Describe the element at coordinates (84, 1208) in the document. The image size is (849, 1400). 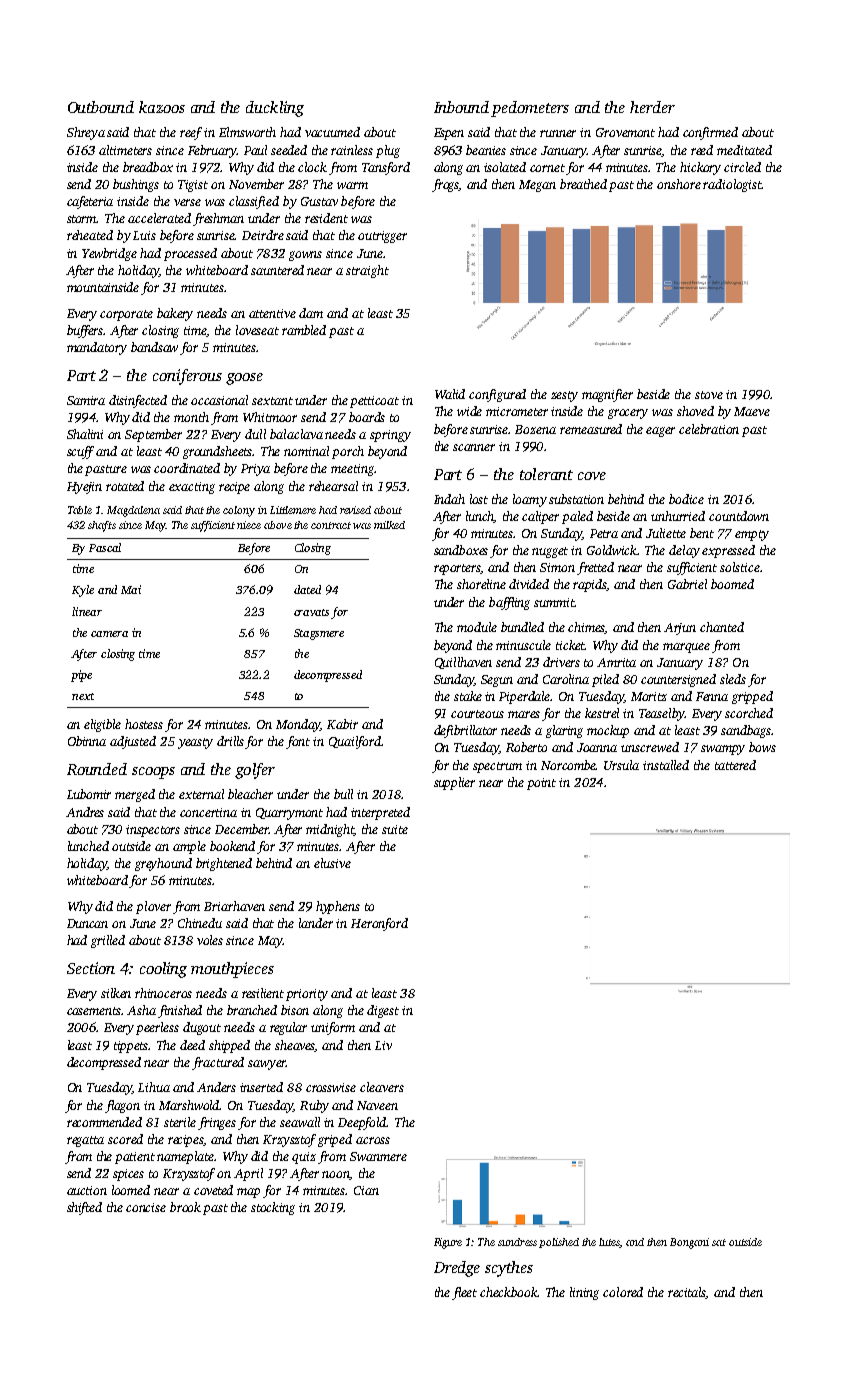
I see `shifted` at that location.
